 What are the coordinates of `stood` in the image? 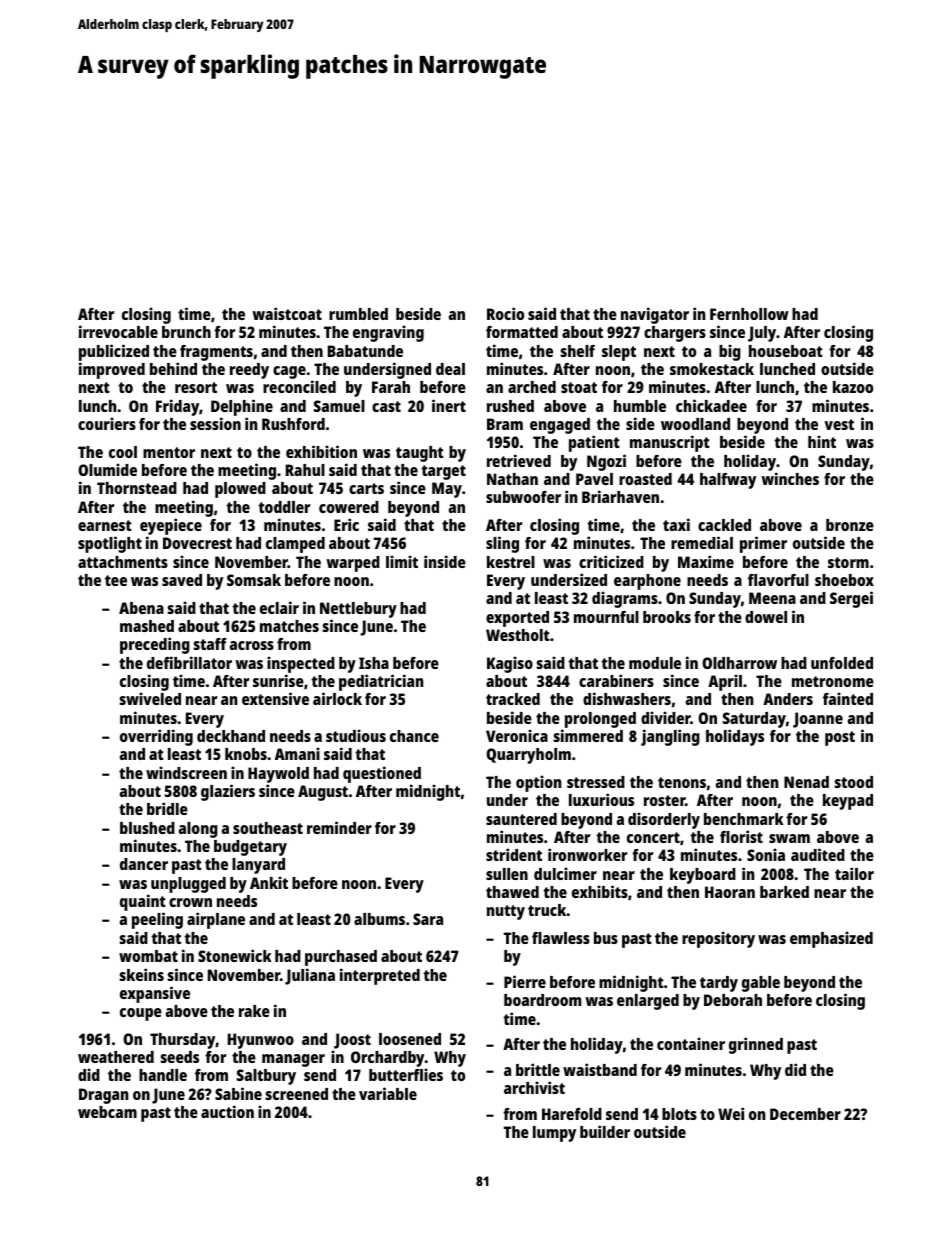 It's located at (853, 782).
